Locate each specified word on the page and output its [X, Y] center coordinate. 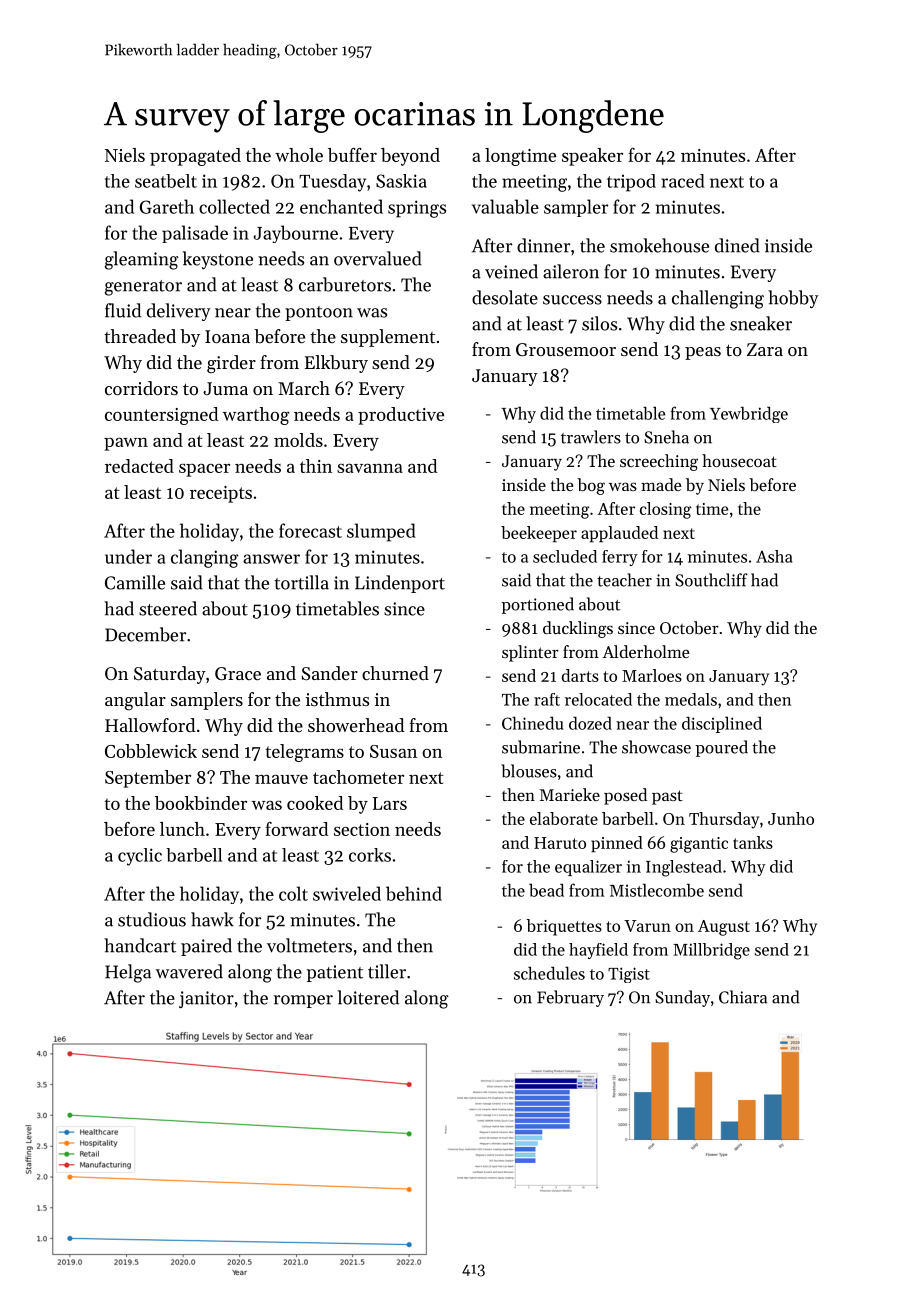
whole [299, 155]
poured [722, 748]
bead [546, 890]
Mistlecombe [657, 890]
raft [547, 699]
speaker [592, 157]
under [128, 556]
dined [737, 245]
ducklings [578, 629]
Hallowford [150, 725]
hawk [212, 919]
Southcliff [711, 580]
